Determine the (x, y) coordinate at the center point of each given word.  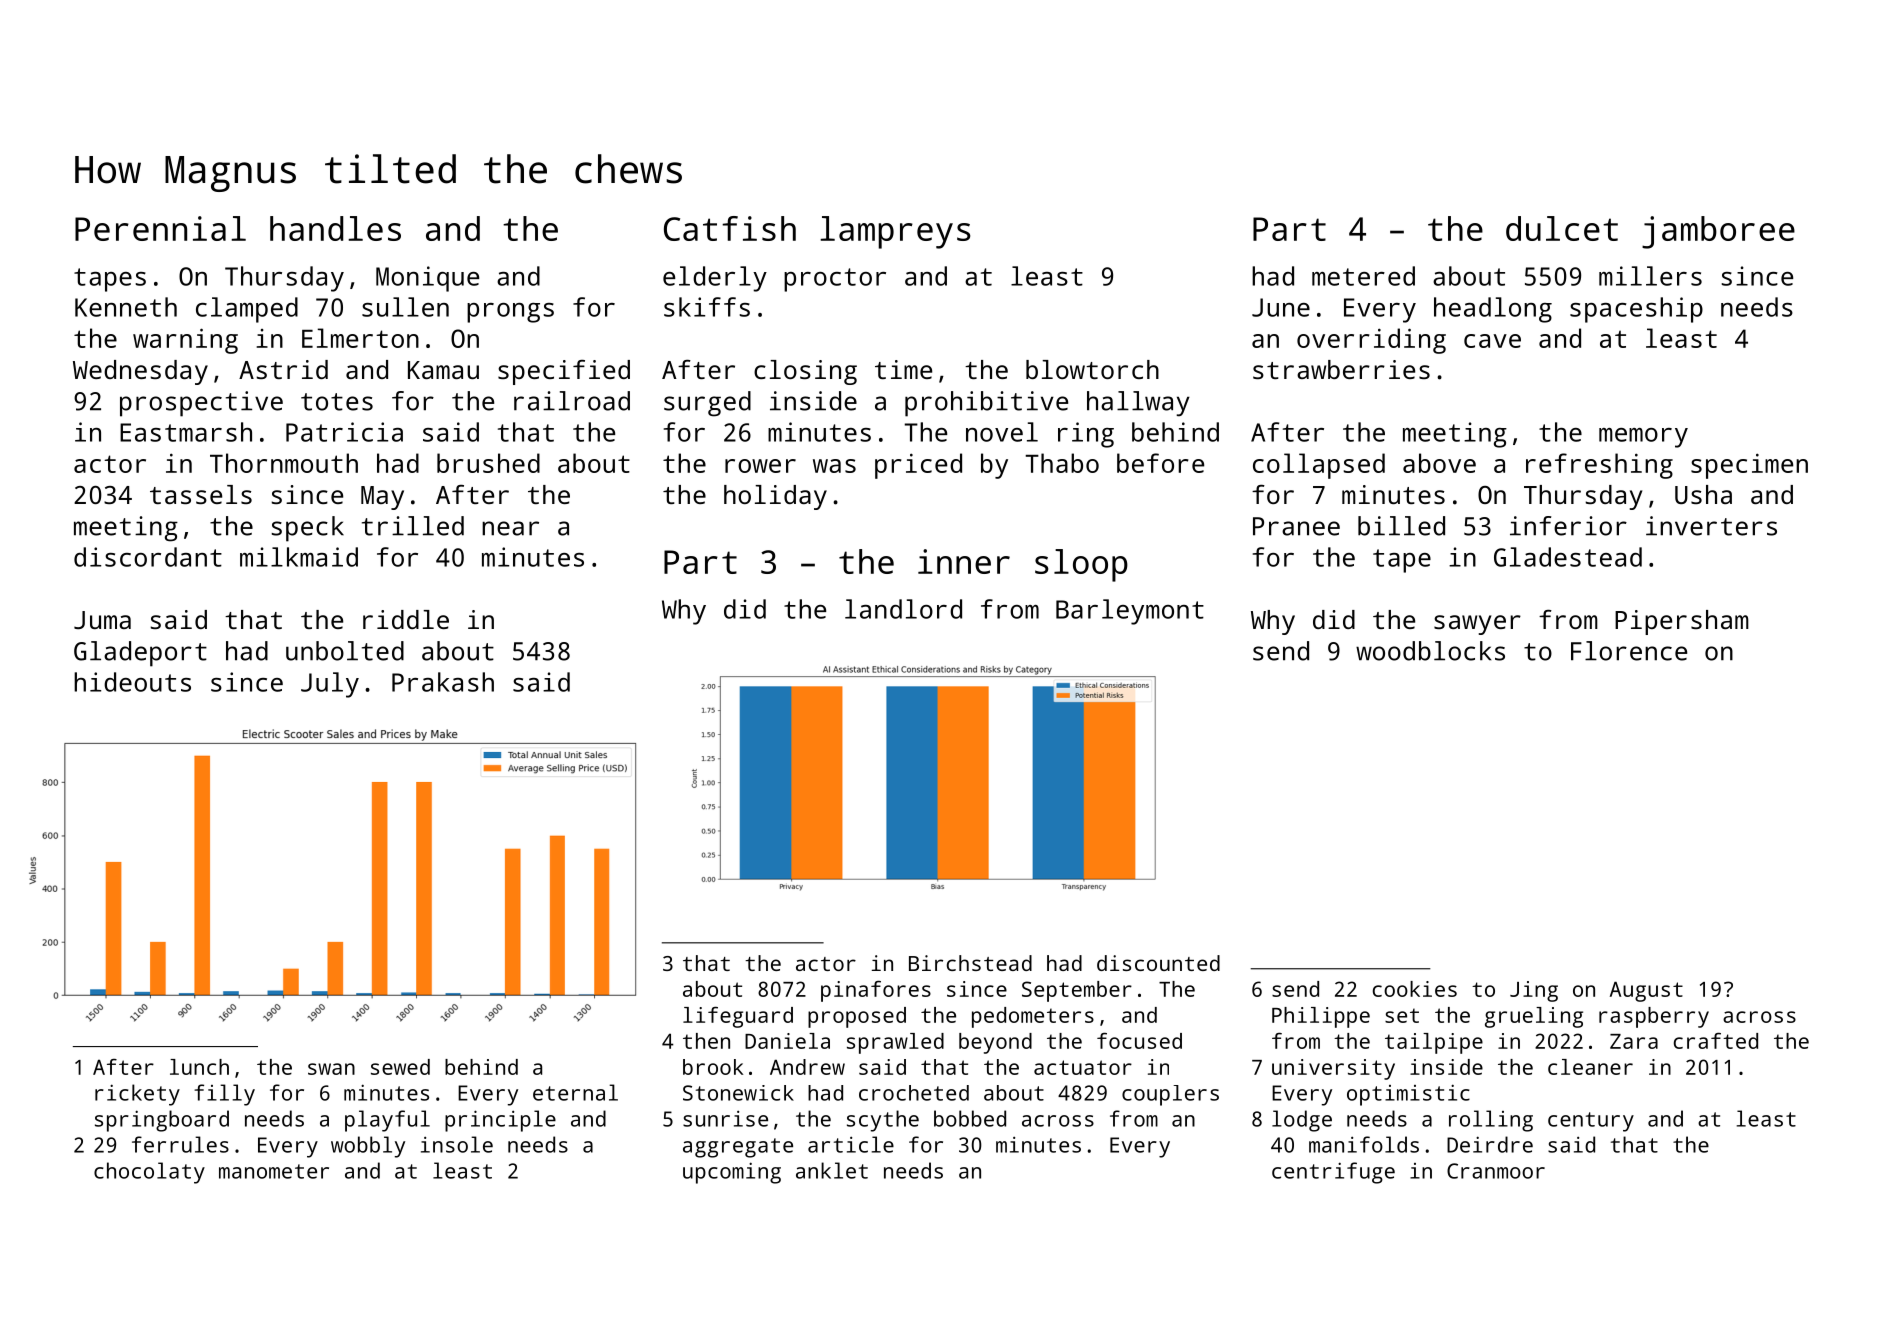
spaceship (1636, 310)
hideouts (132, 682)
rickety (137, 1095)
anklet (832, 1170)
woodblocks (1430, 651)
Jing (1534, 991)
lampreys (895, 232)
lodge (1302, 1121)
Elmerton (360, 338)
